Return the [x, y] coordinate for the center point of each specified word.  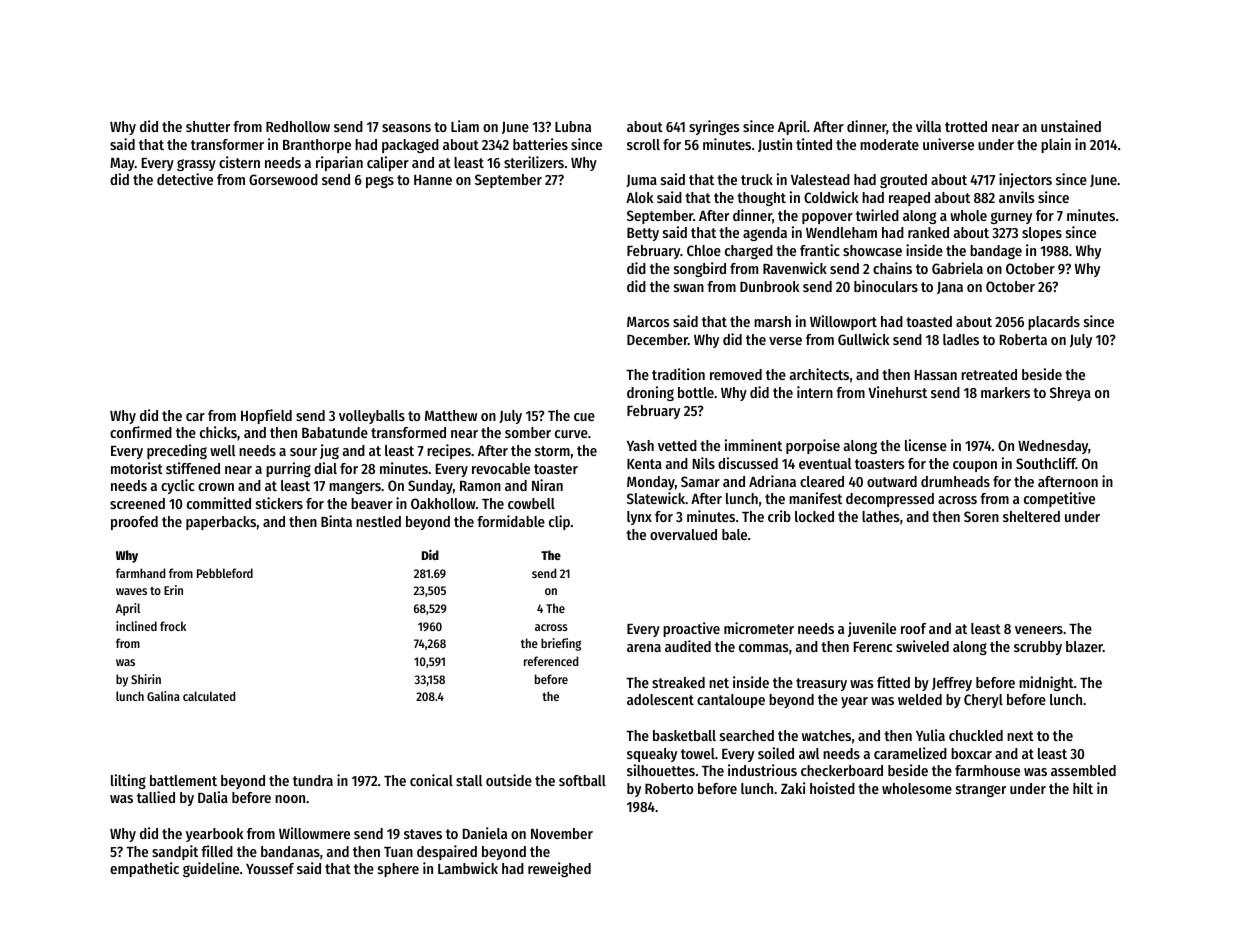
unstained [1071, 126]
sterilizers [534, 162]
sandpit [175, 852]
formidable [511, 521]
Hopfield [266, 416]
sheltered [1031, 516]
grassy [196, 165]
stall [469, 780]
